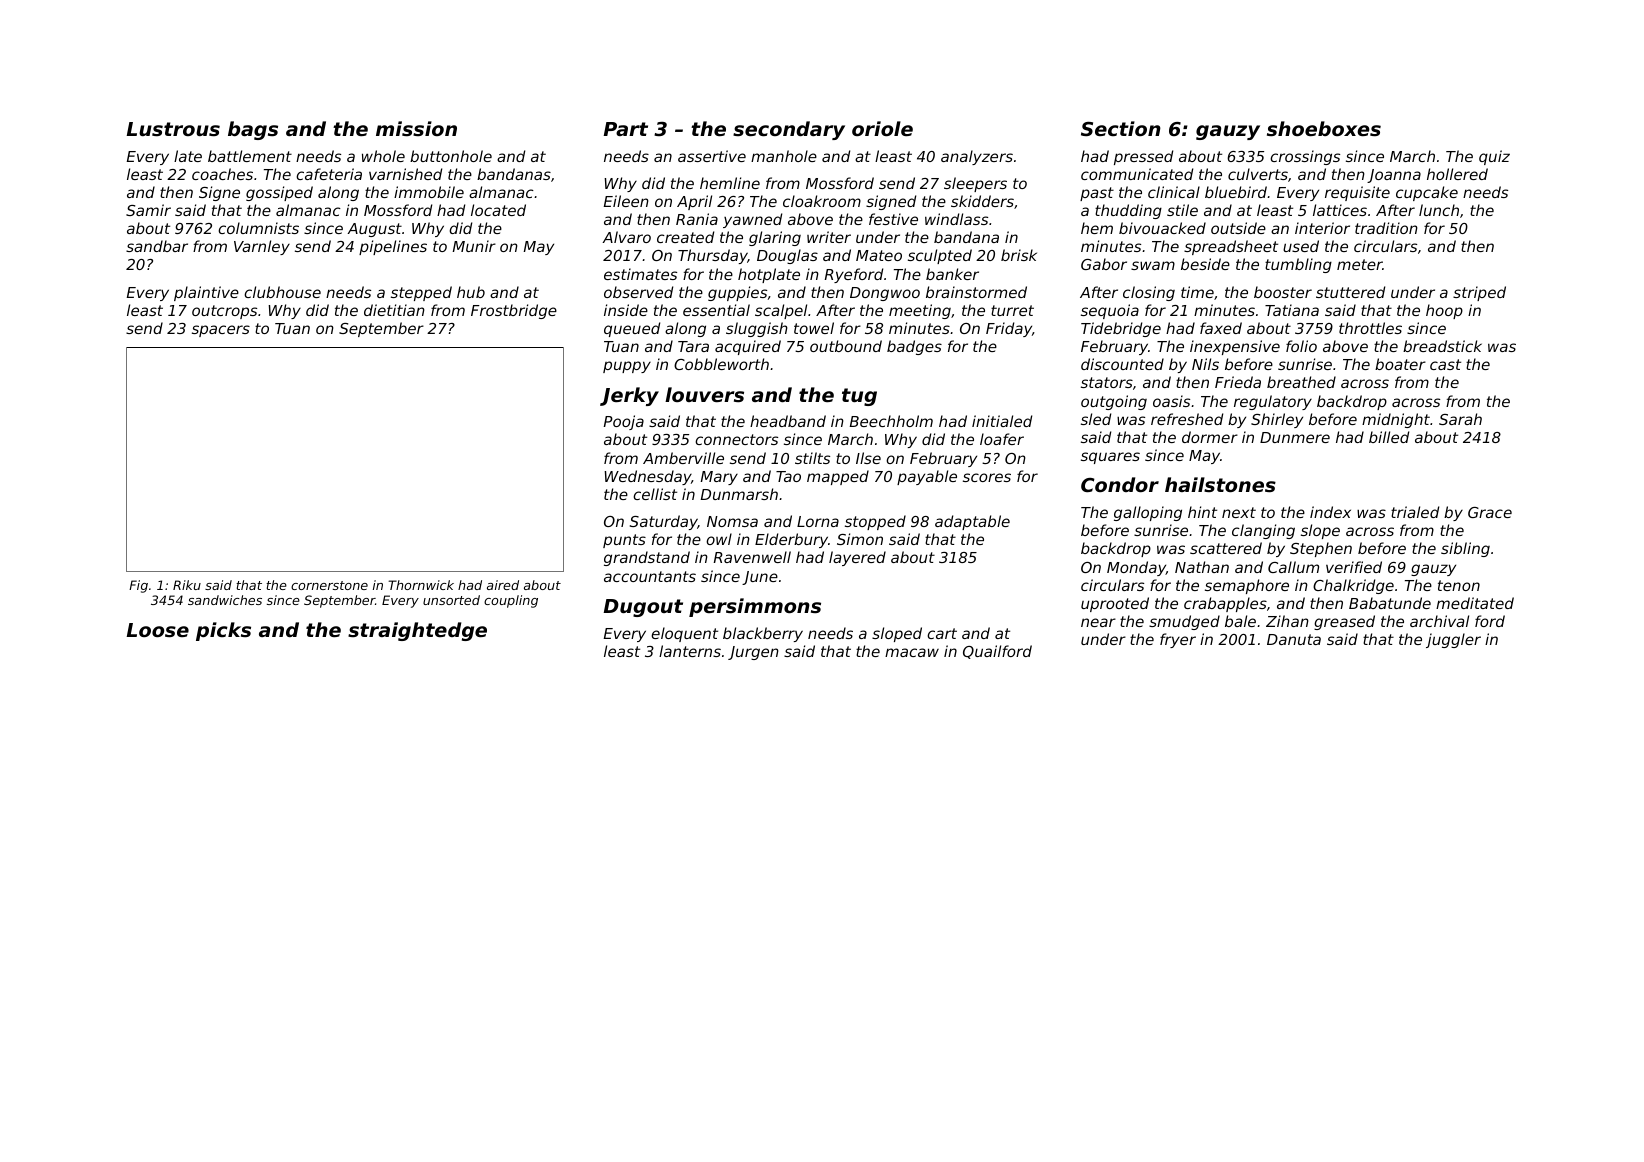  Describe the element at coordinates (1002, 421) in the screenshot. I see `initialed` at that location.
